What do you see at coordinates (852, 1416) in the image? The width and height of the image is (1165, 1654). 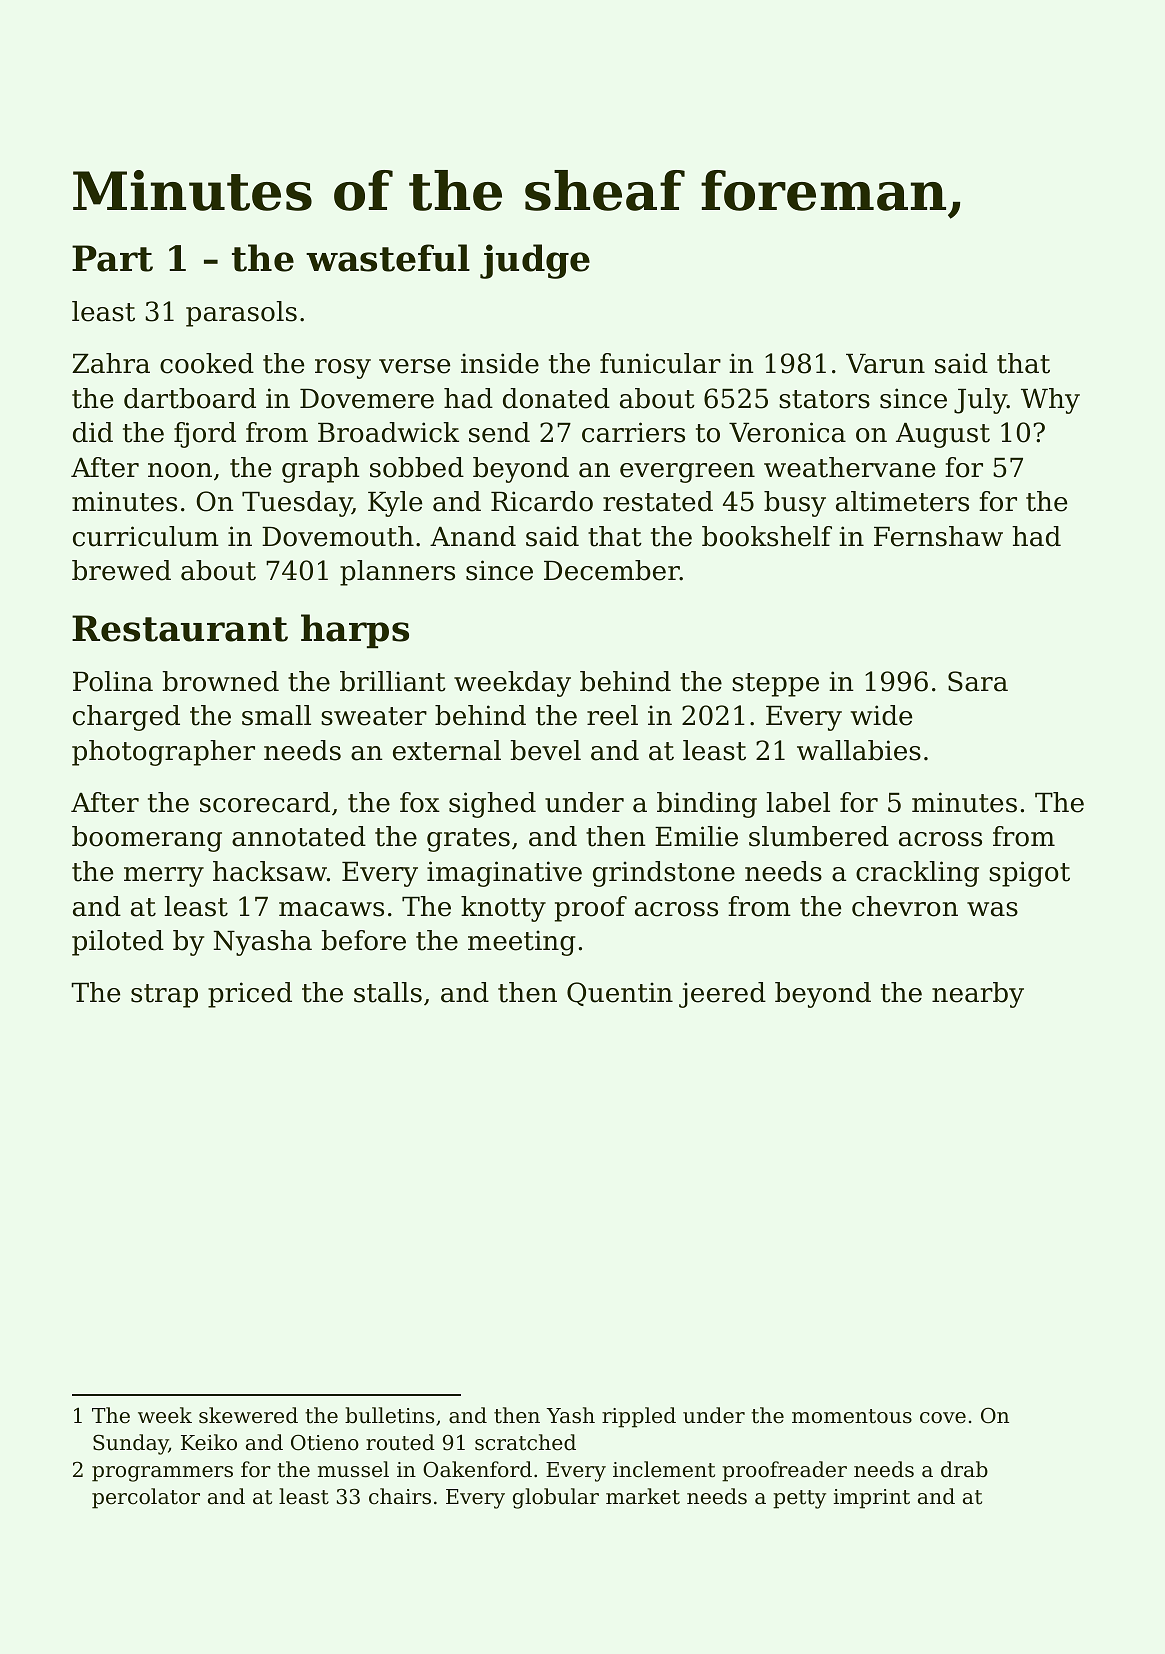 I see `momentous` at bounding box center [852, 1416].
